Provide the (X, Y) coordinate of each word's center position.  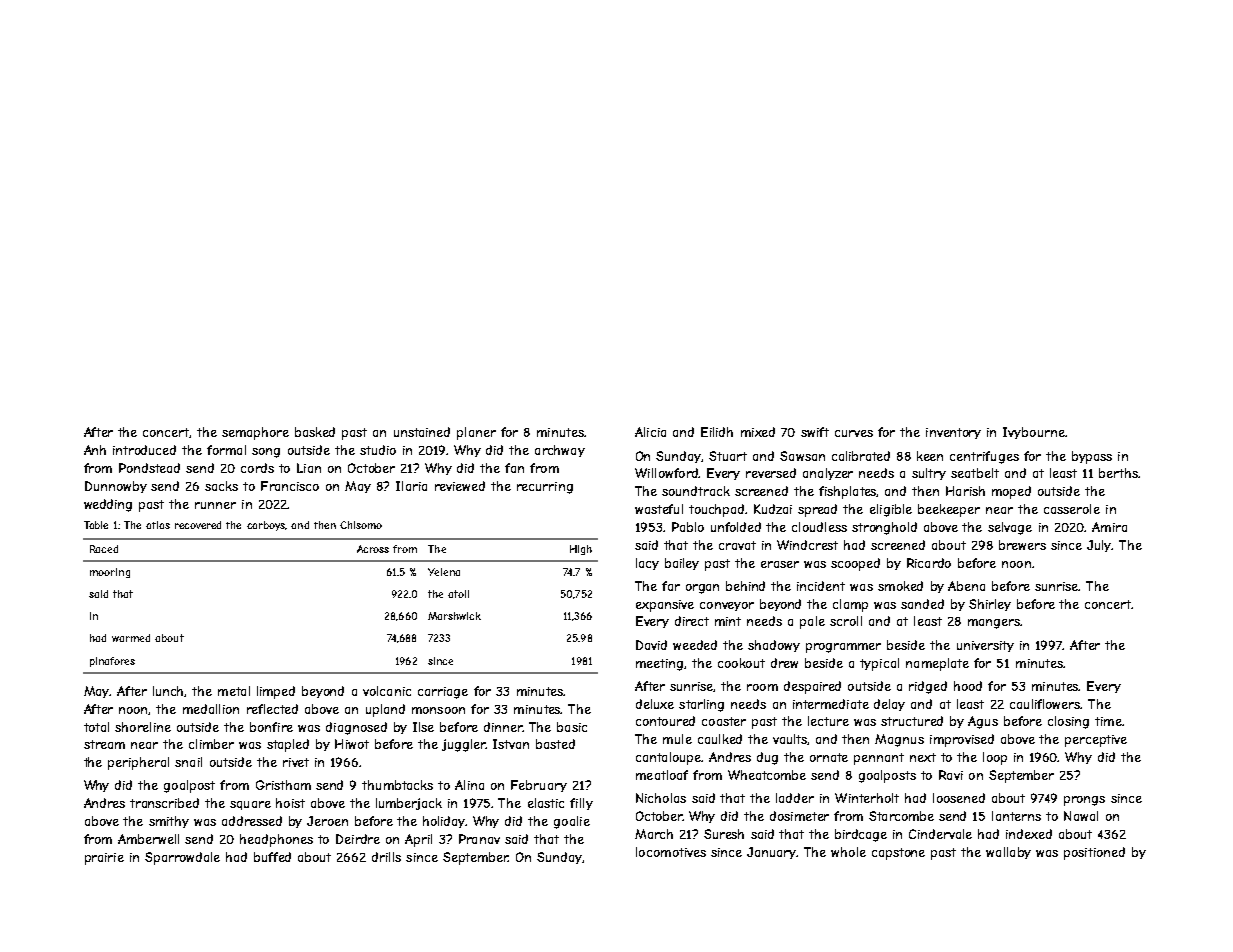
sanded (922, 604)
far (671, 586)
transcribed (164, 803)
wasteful (659, 509)
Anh (95, 450)
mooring (110, 573)
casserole (1072, 509)
